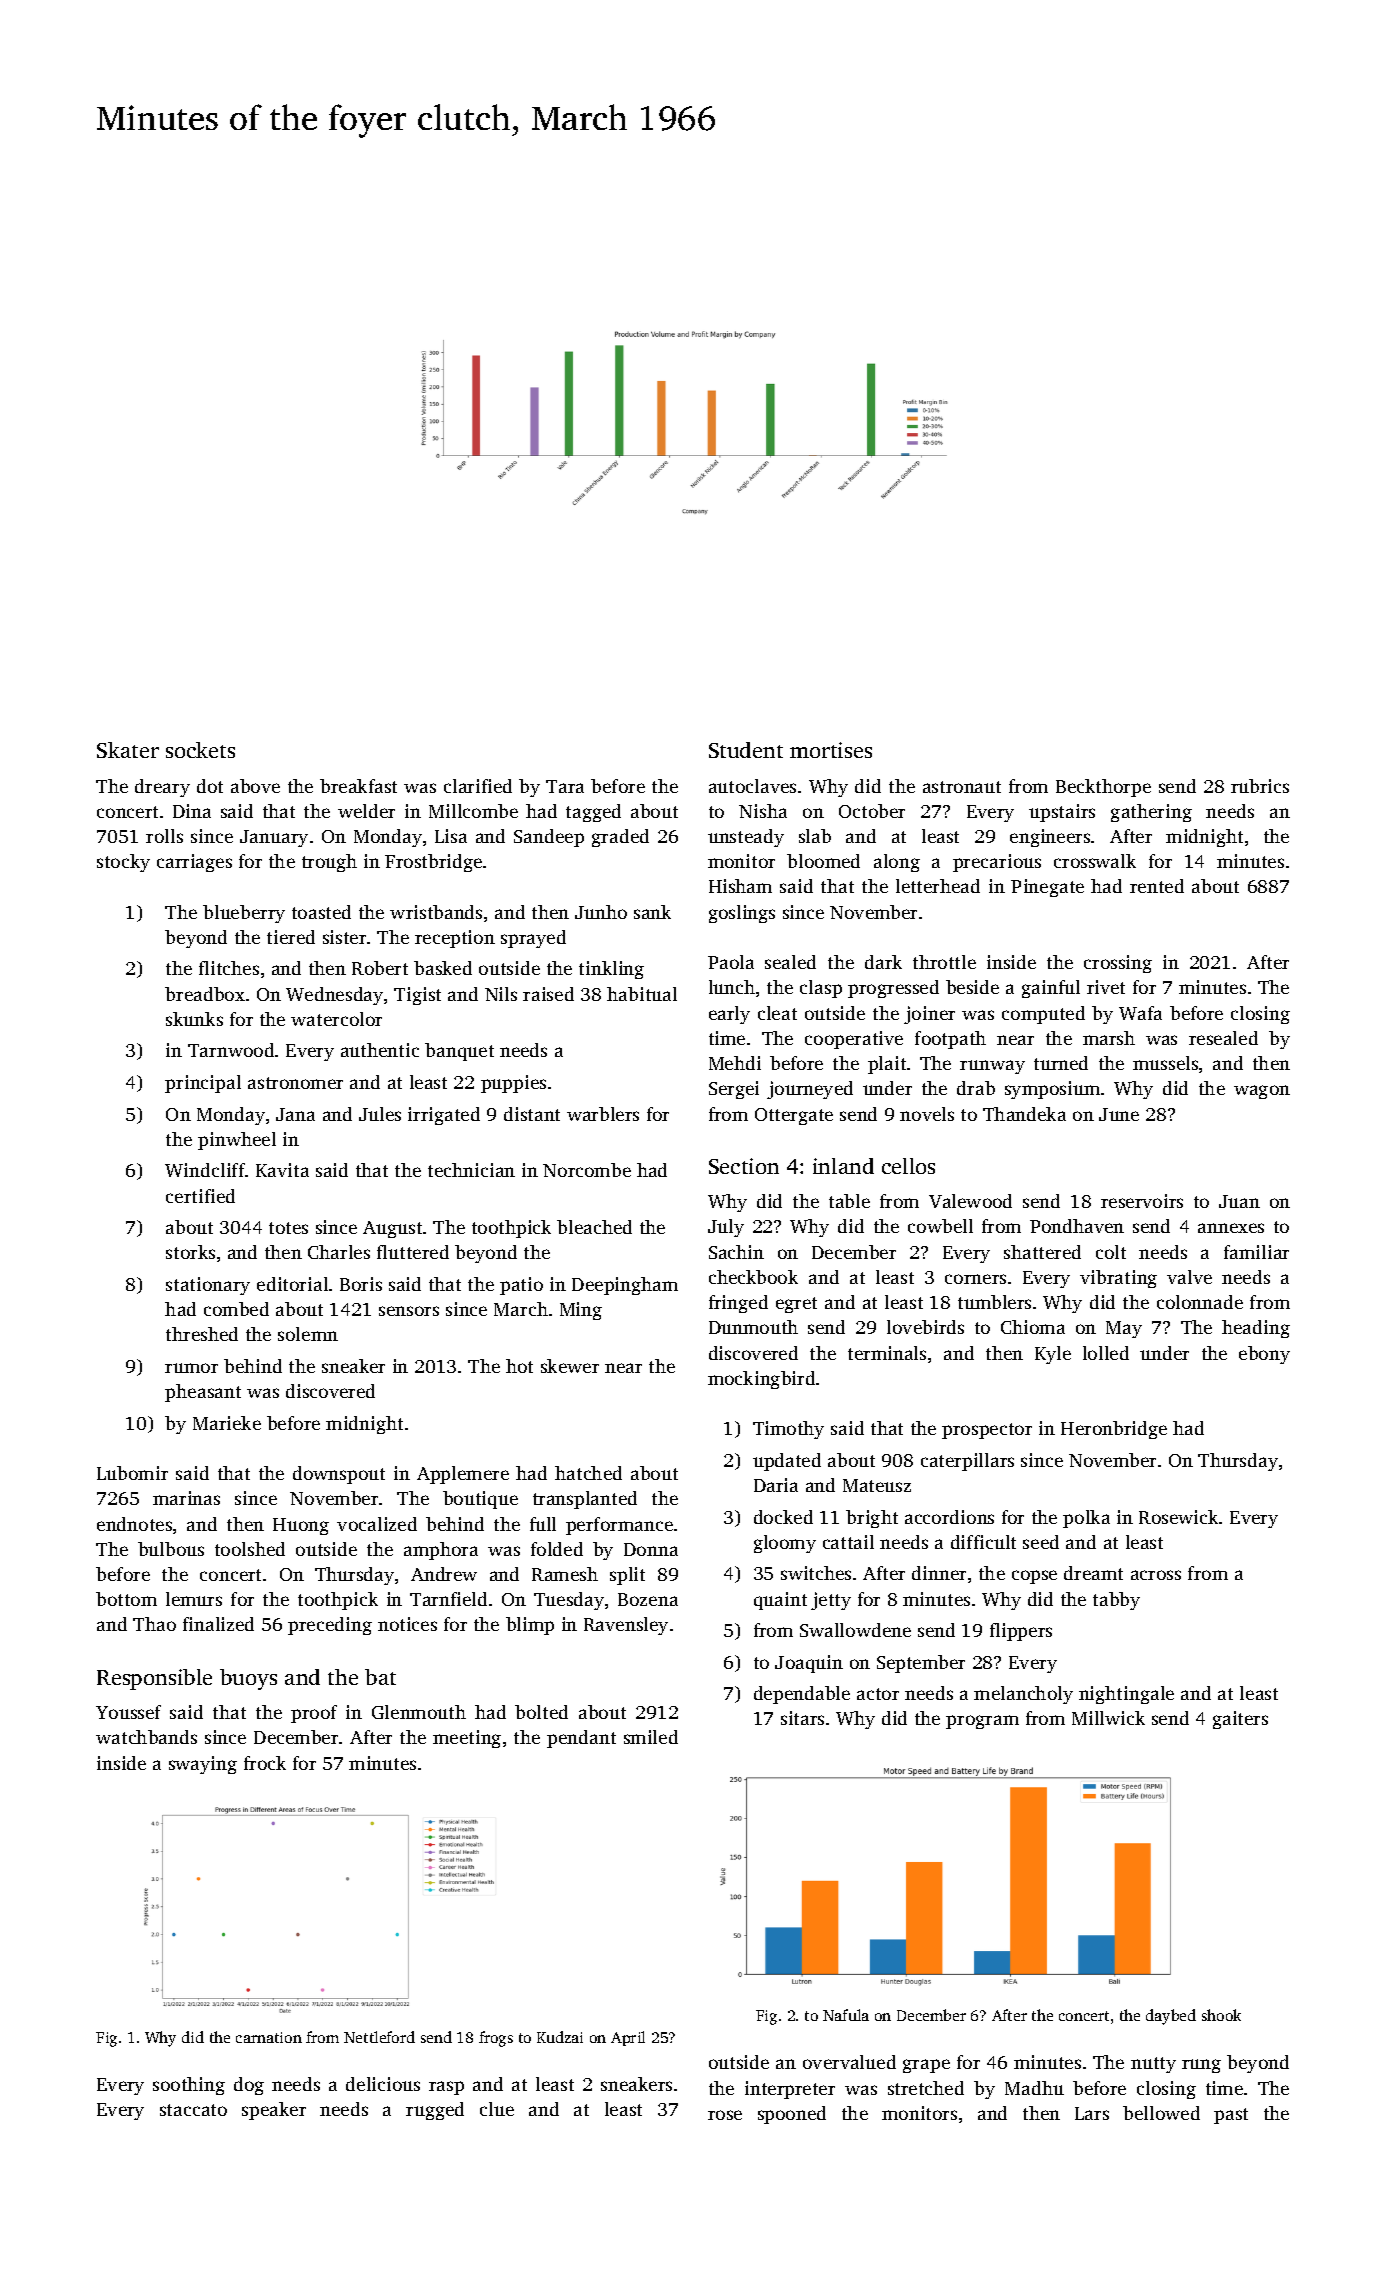  Describe the element at coordinates (339, 1475) in the document. I see `downspout` at that location.
